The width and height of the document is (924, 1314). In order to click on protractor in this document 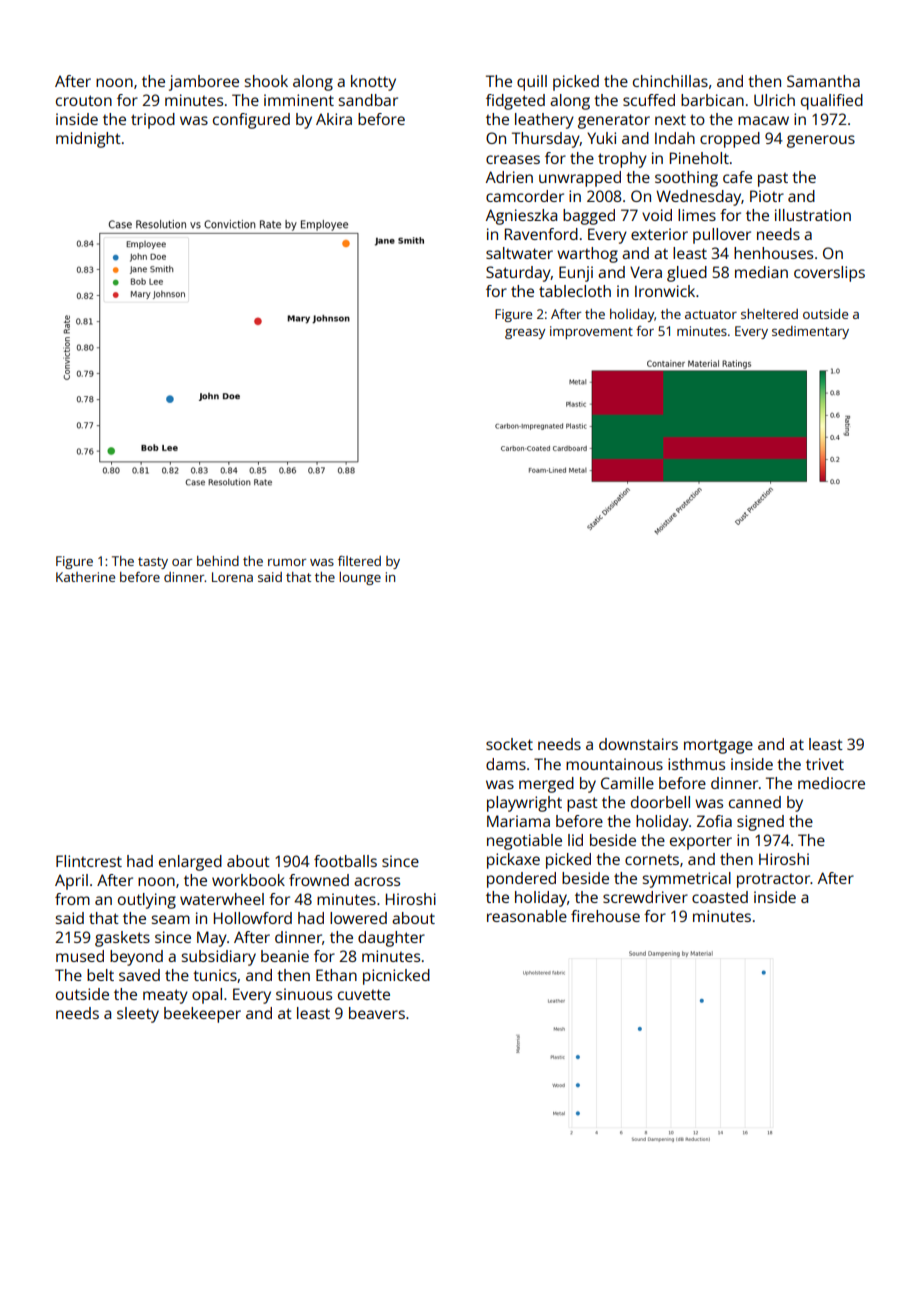, I will do `click(773, 880)`.
